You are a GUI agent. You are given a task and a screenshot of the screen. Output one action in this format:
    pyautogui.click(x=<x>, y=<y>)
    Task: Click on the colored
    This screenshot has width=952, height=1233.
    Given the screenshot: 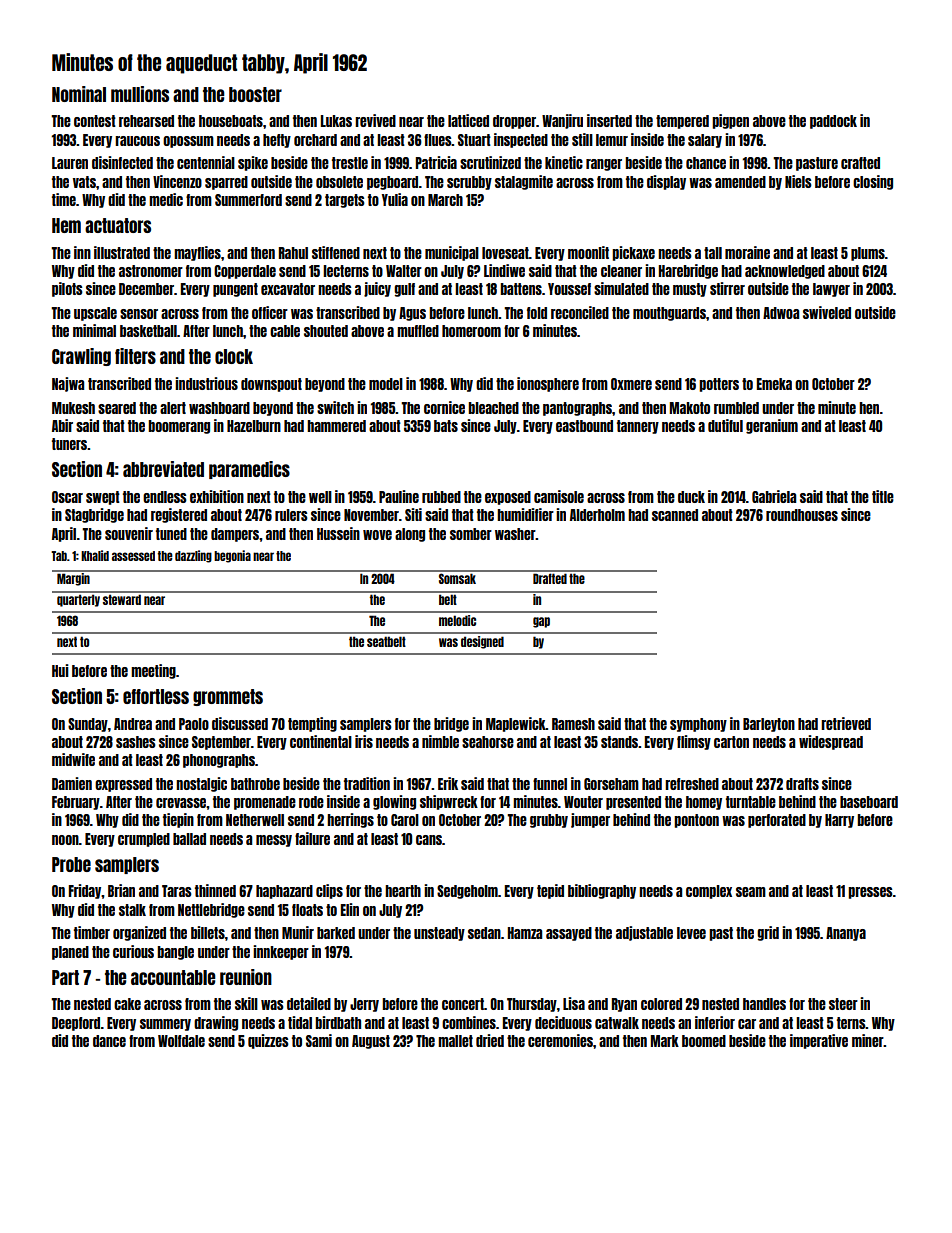 What is the action you would take?
    pyautogui.click(x=661, y=1004)
